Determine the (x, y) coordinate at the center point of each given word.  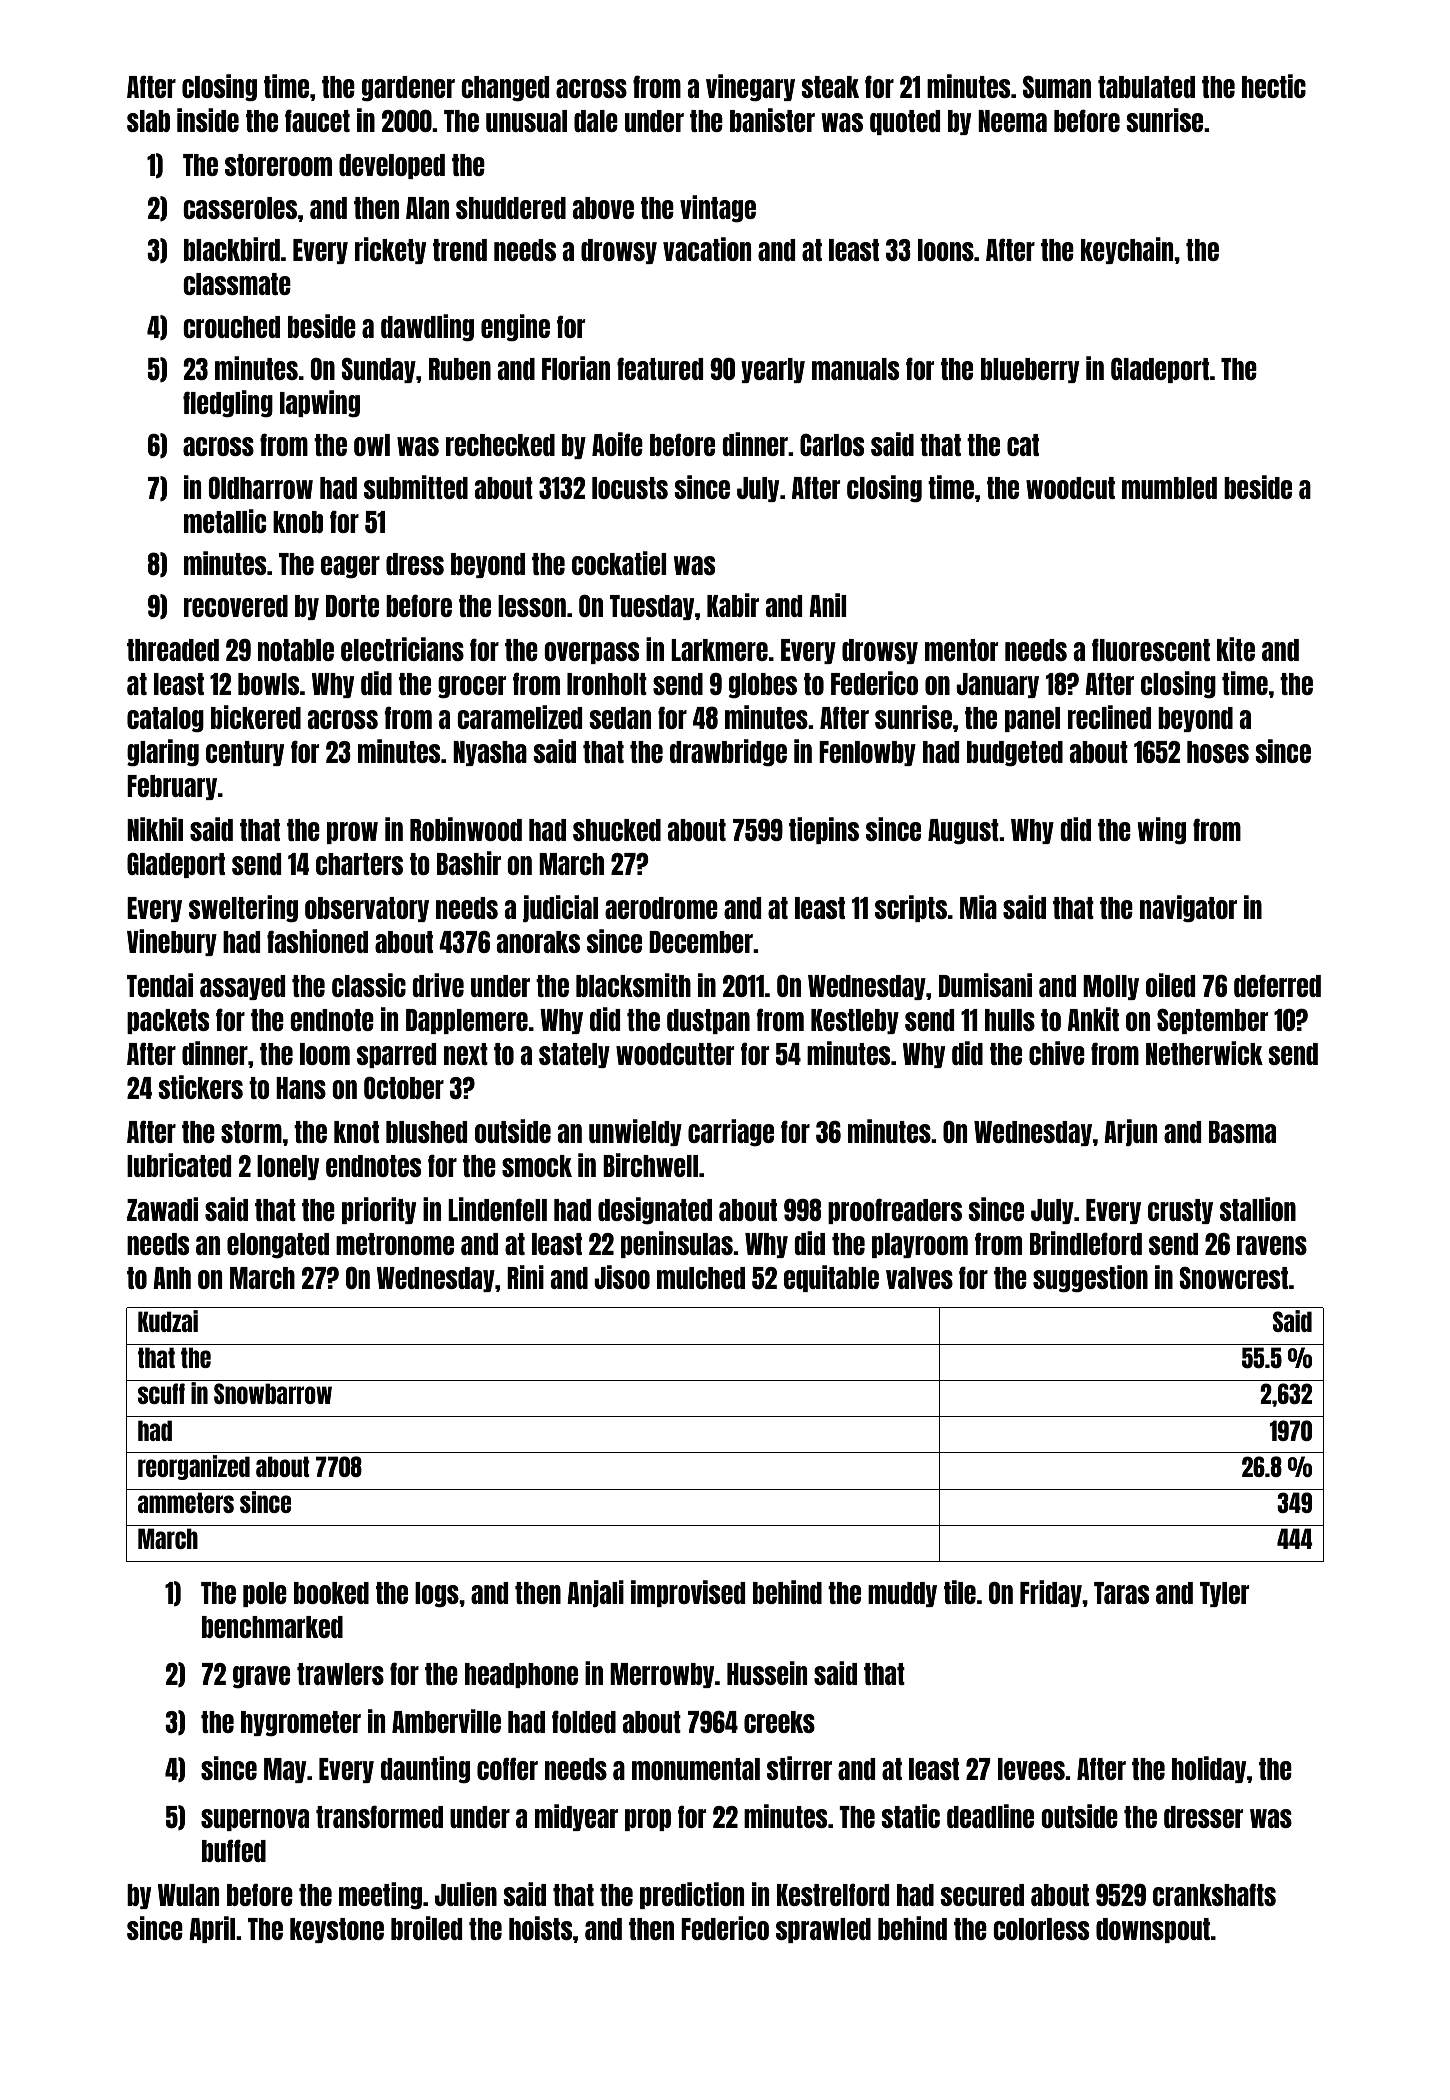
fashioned (317, 941)
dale (596, 121)
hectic (1274, 86)
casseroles (240, 208)
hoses (1218, 752)
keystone (337, 1930)
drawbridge (728, 752)
